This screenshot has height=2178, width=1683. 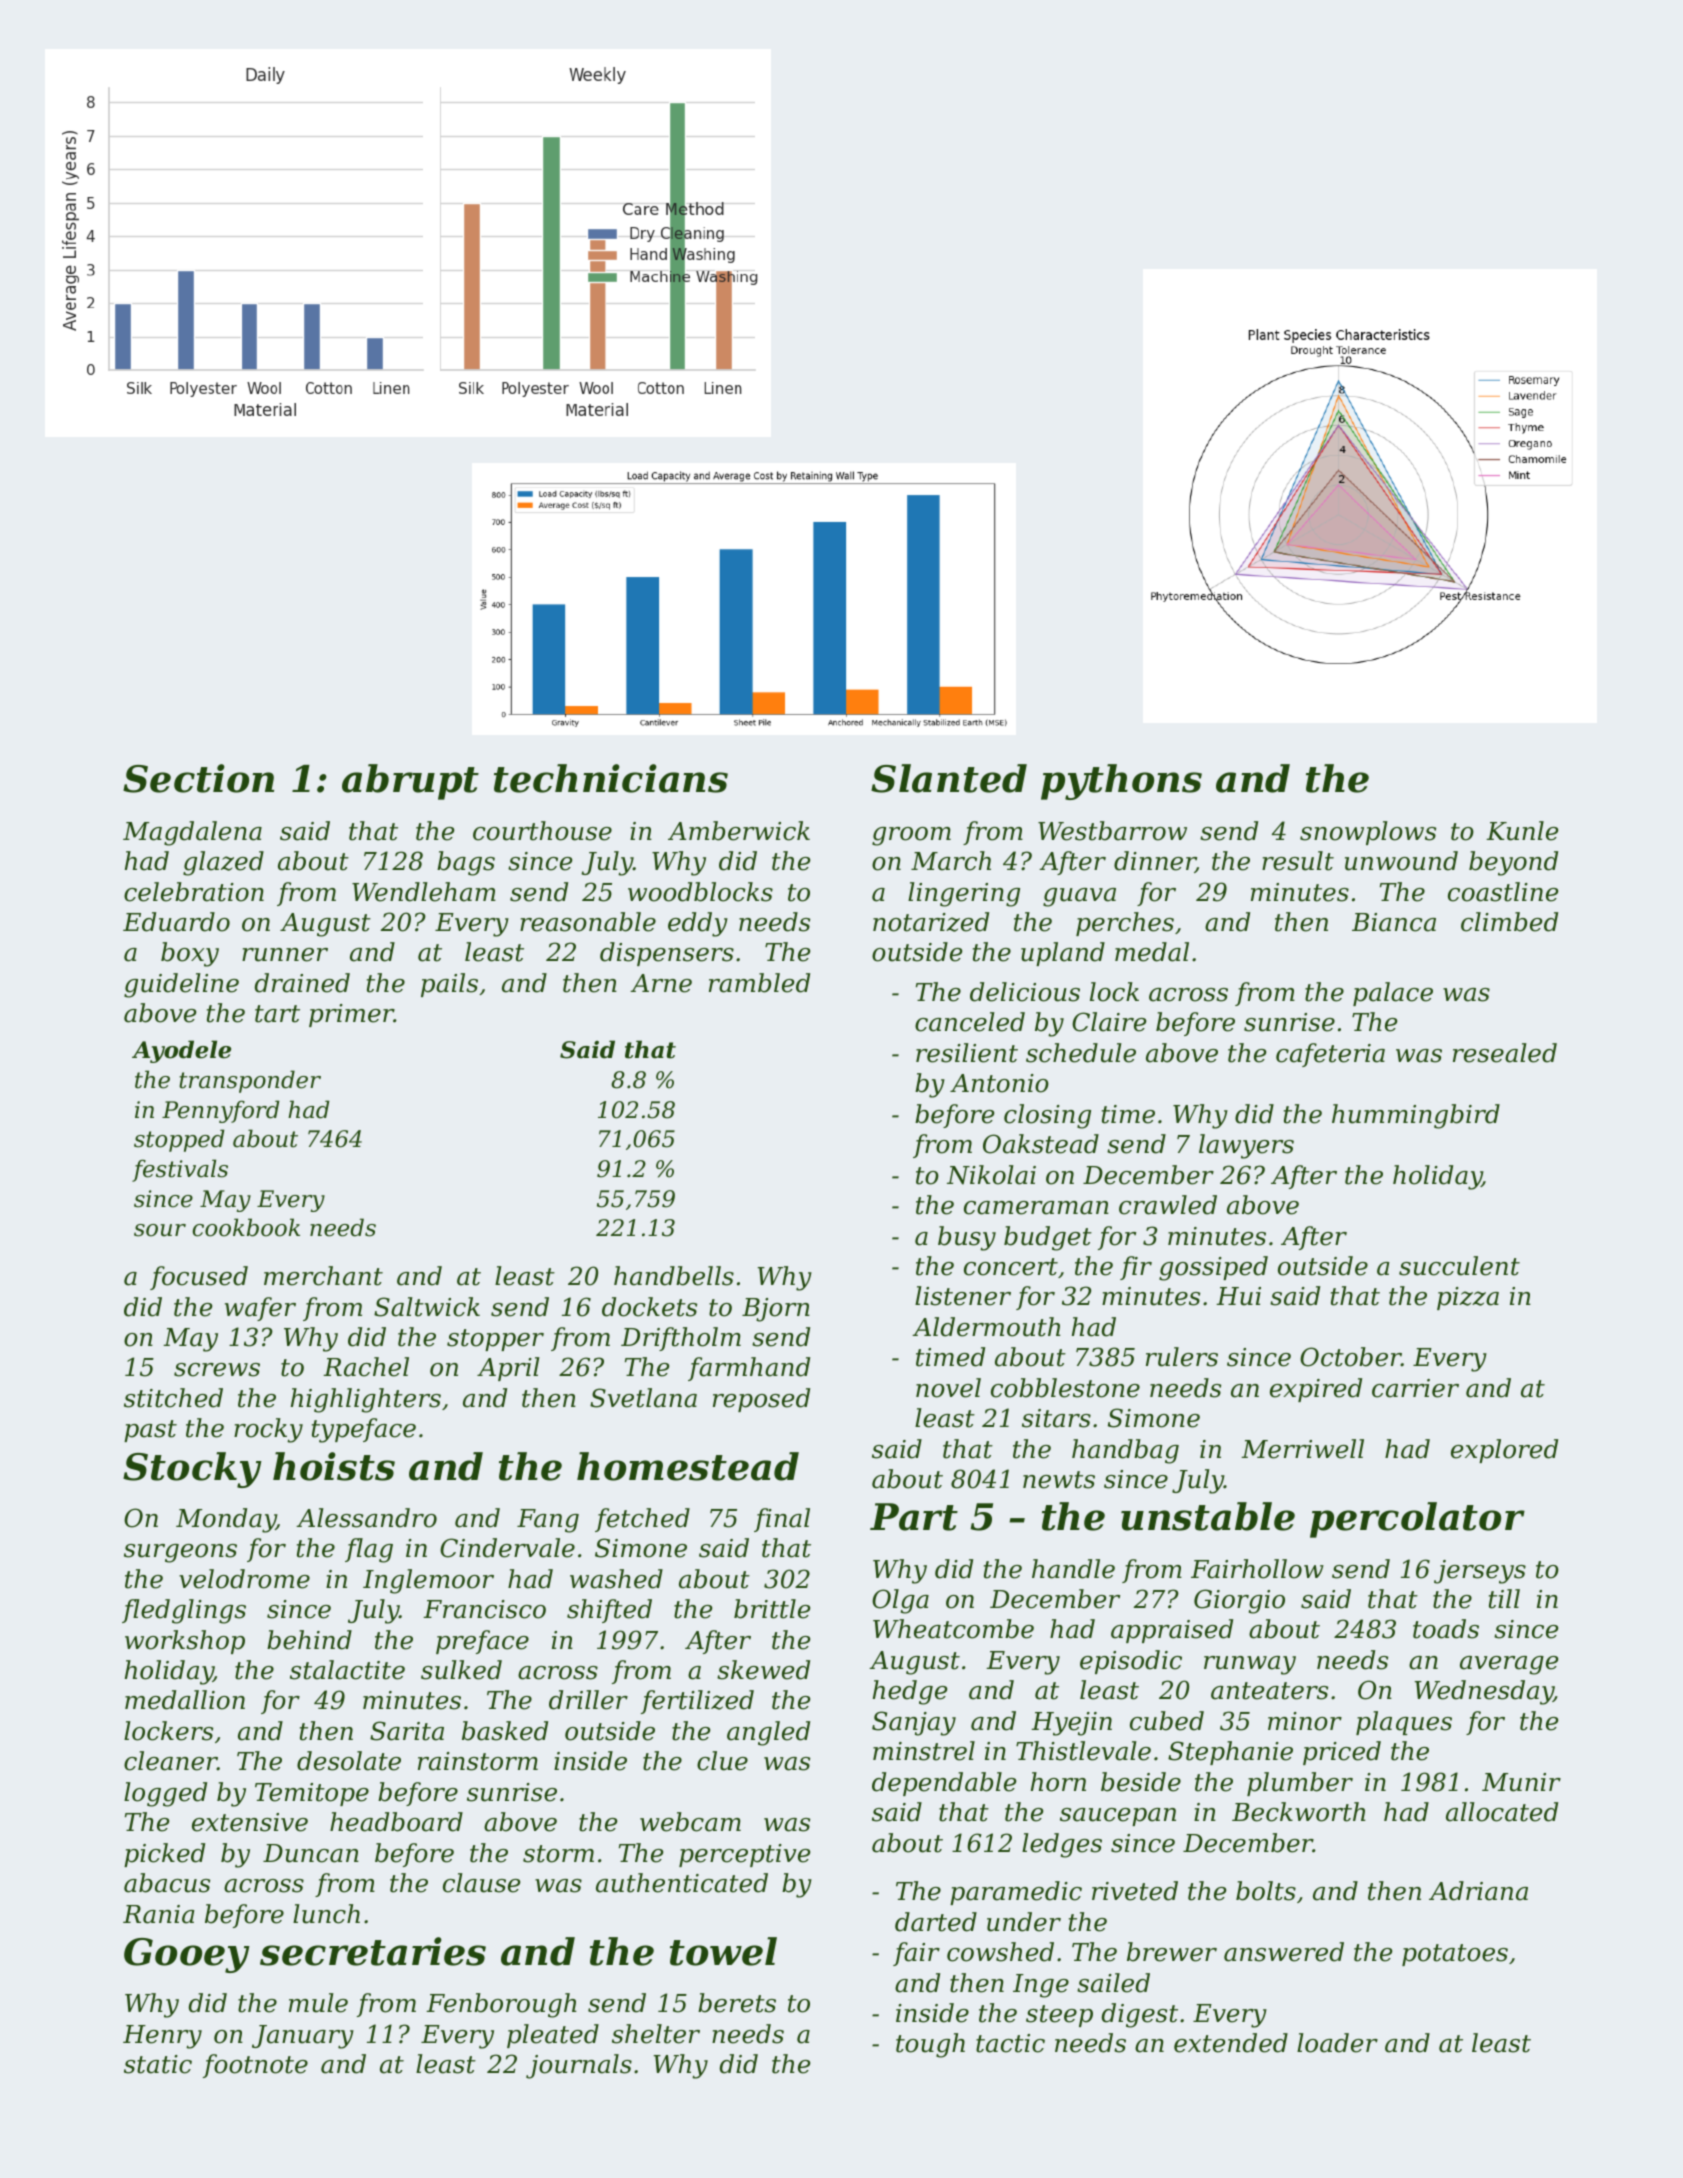 What do you see at coordinates (1250, 1665) in the screenshot?
I see `runway` at bounding box center [1250, 1665].
